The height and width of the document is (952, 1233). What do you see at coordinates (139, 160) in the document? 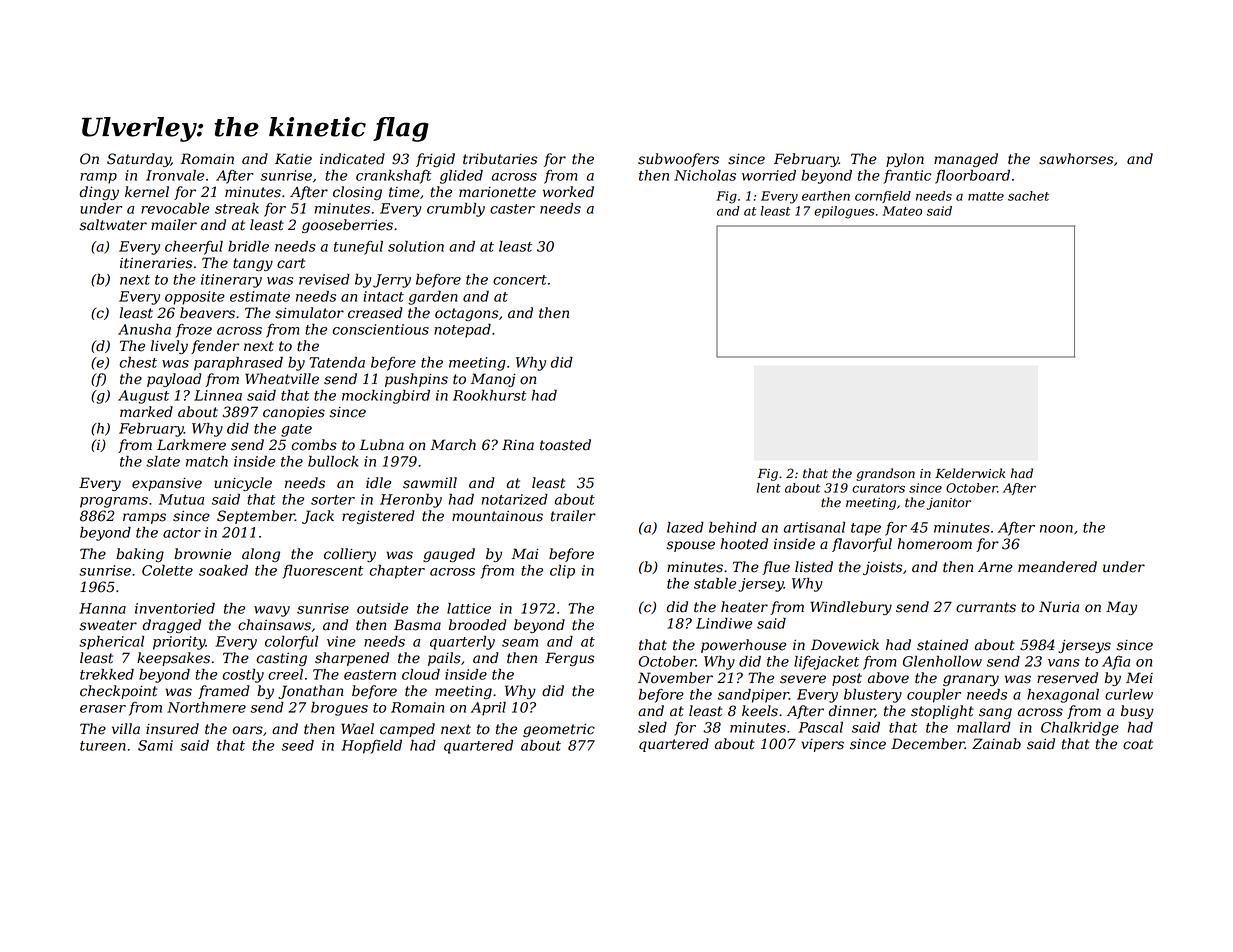
I see `Saturday` at bounding box center [139, 160].
